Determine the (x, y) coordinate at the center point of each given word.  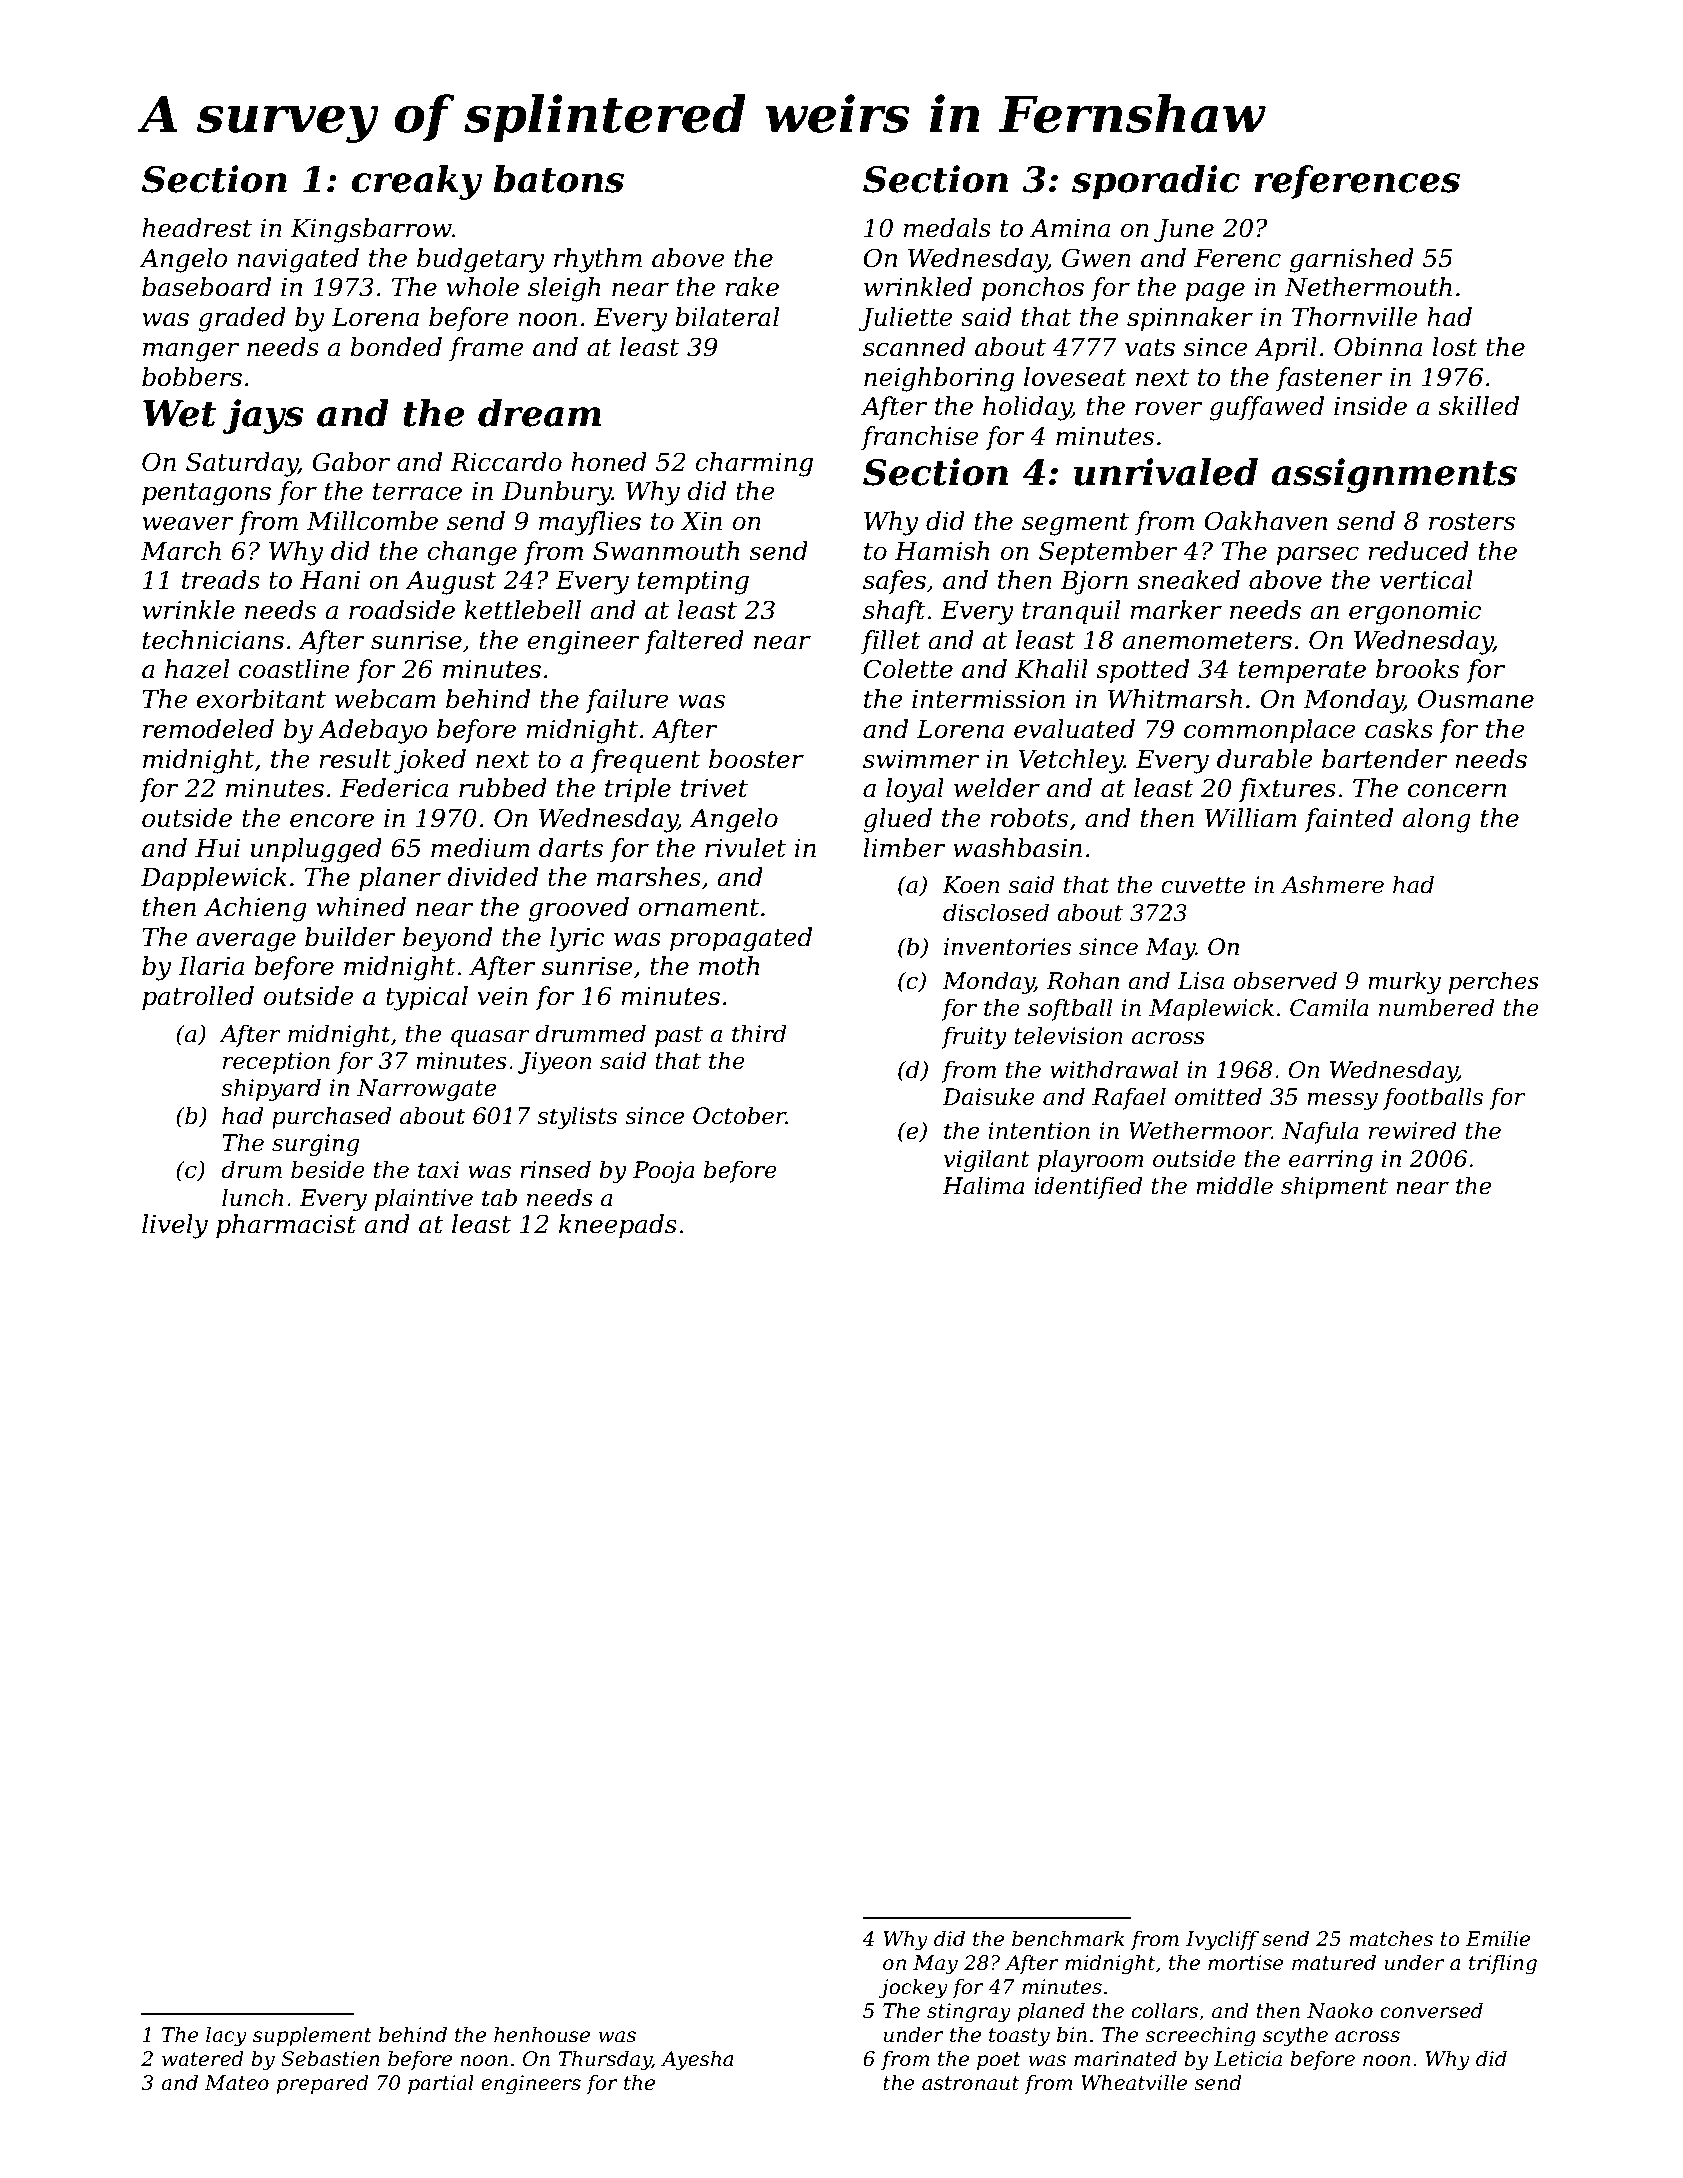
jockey (913, 1988)
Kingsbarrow (371, 230)
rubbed (503, 788)
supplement (312, 2036)
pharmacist (286, 1226)
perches (1493, 982)
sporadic (1156, 182)
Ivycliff (1222, 1940)
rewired (1413, 1130)
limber (904, 848)
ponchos (1033, 289)
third (759, 1033)
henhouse (542, 2034)
